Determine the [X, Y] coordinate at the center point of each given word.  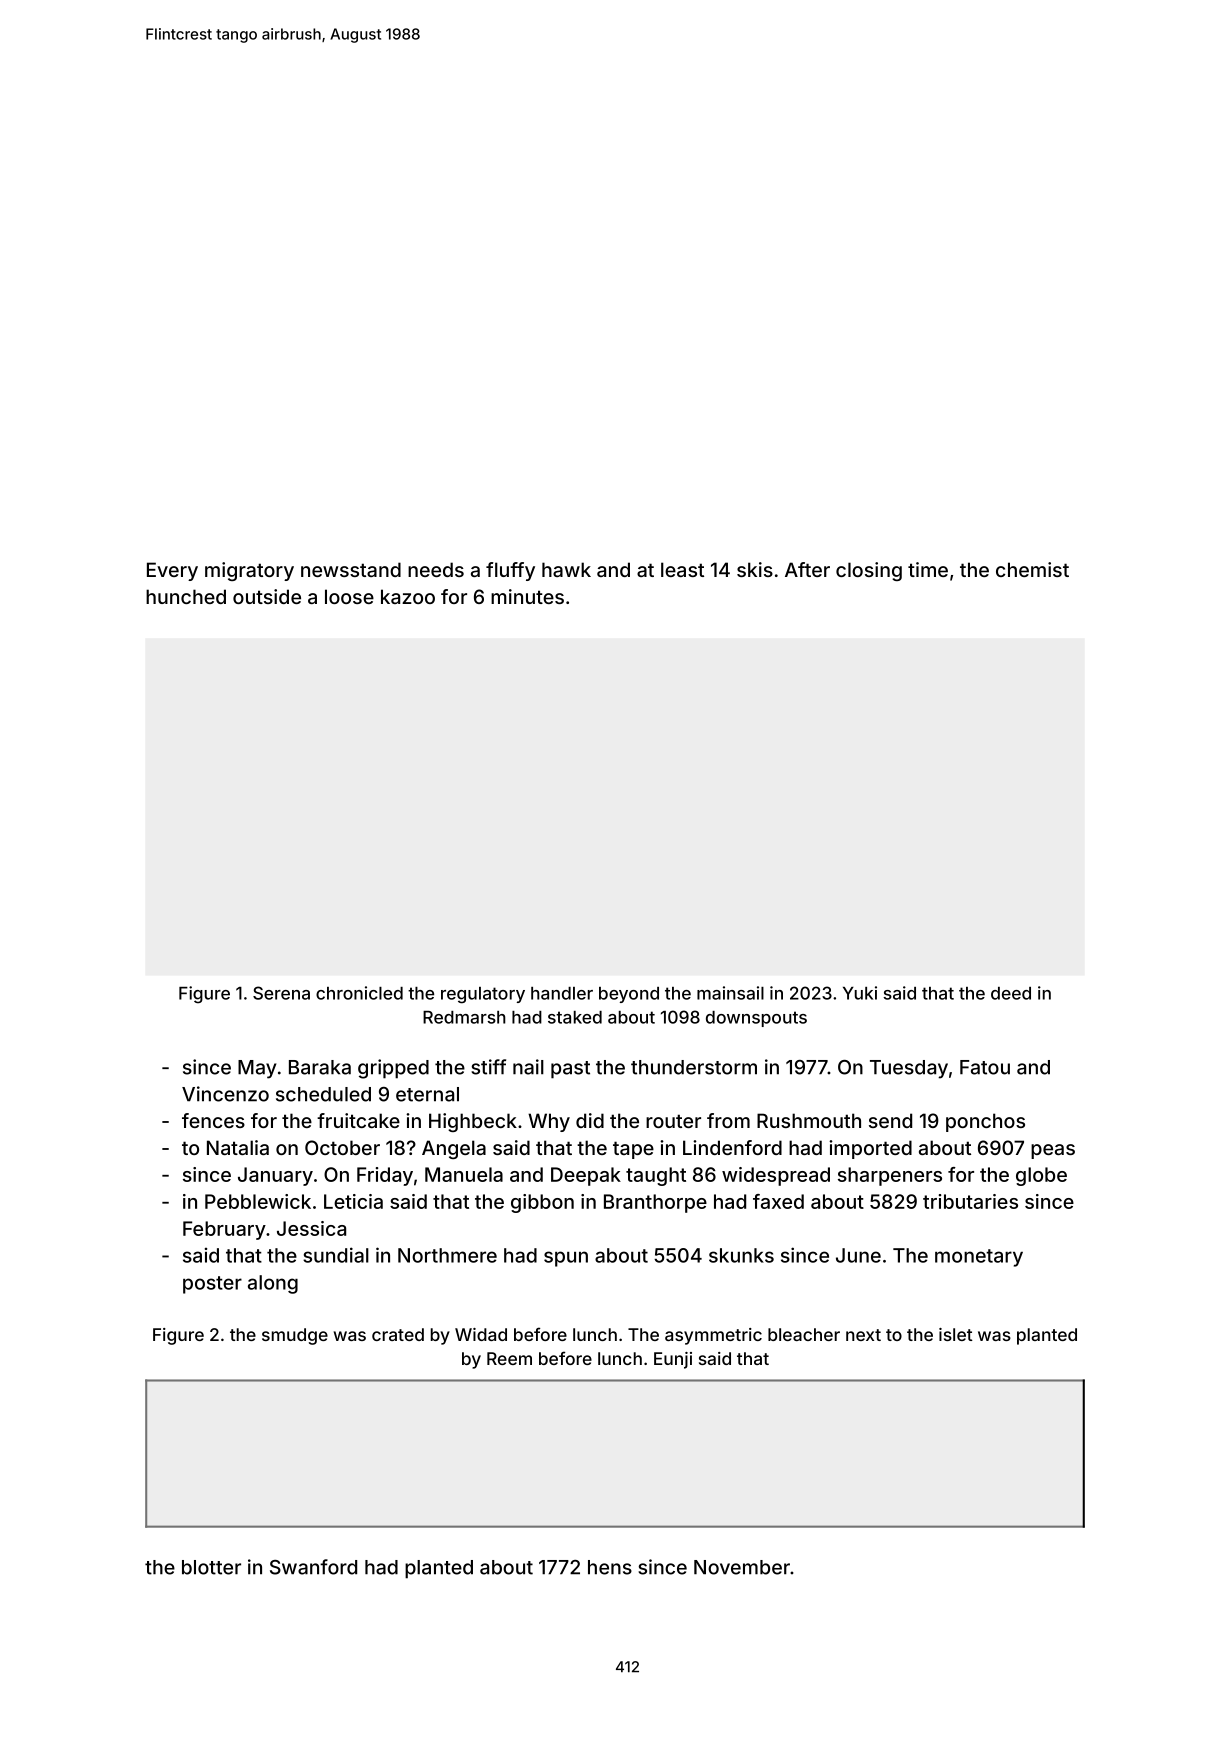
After [807, 569]
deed [1011, 993]
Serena [281, 993]
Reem [509, 1358]
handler [562, 993]
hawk [566, 569]
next [863, 1335]
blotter [211, 1567]
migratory [249, 571]
